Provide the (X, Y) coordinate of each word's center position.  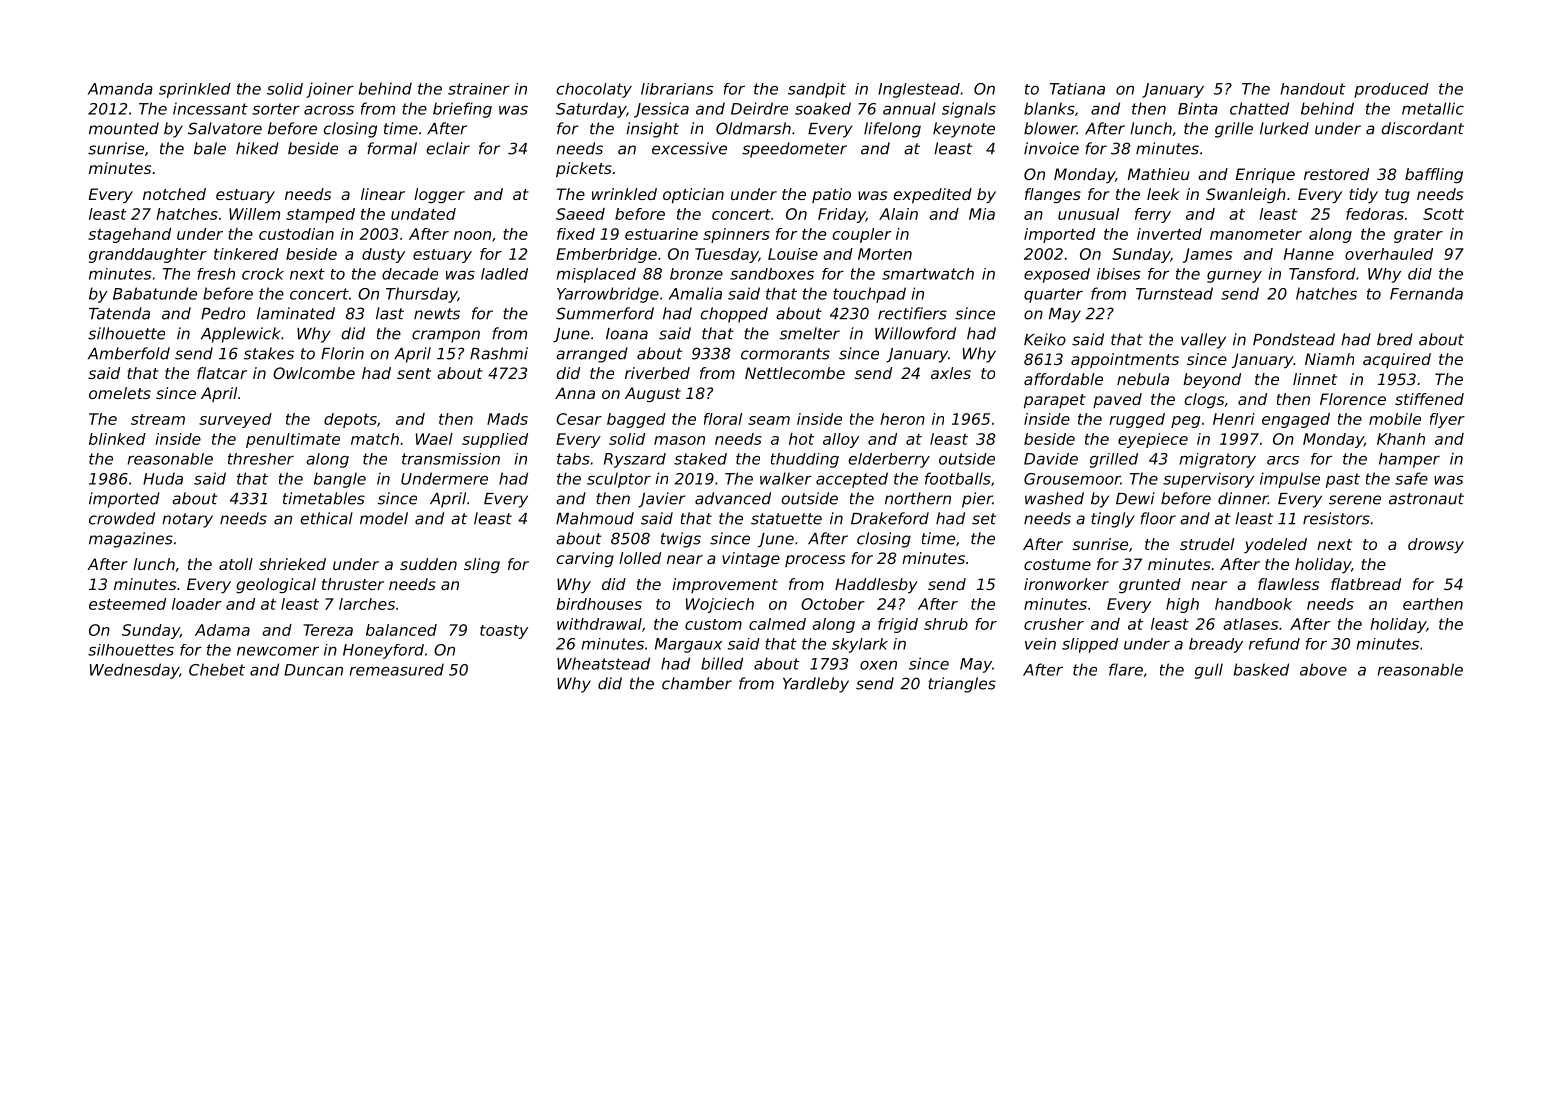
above (1323, 669)
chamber (697, 683)
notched (174, 194)
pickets (584, 170)
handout (1313, 89)
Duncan (313, 670)
